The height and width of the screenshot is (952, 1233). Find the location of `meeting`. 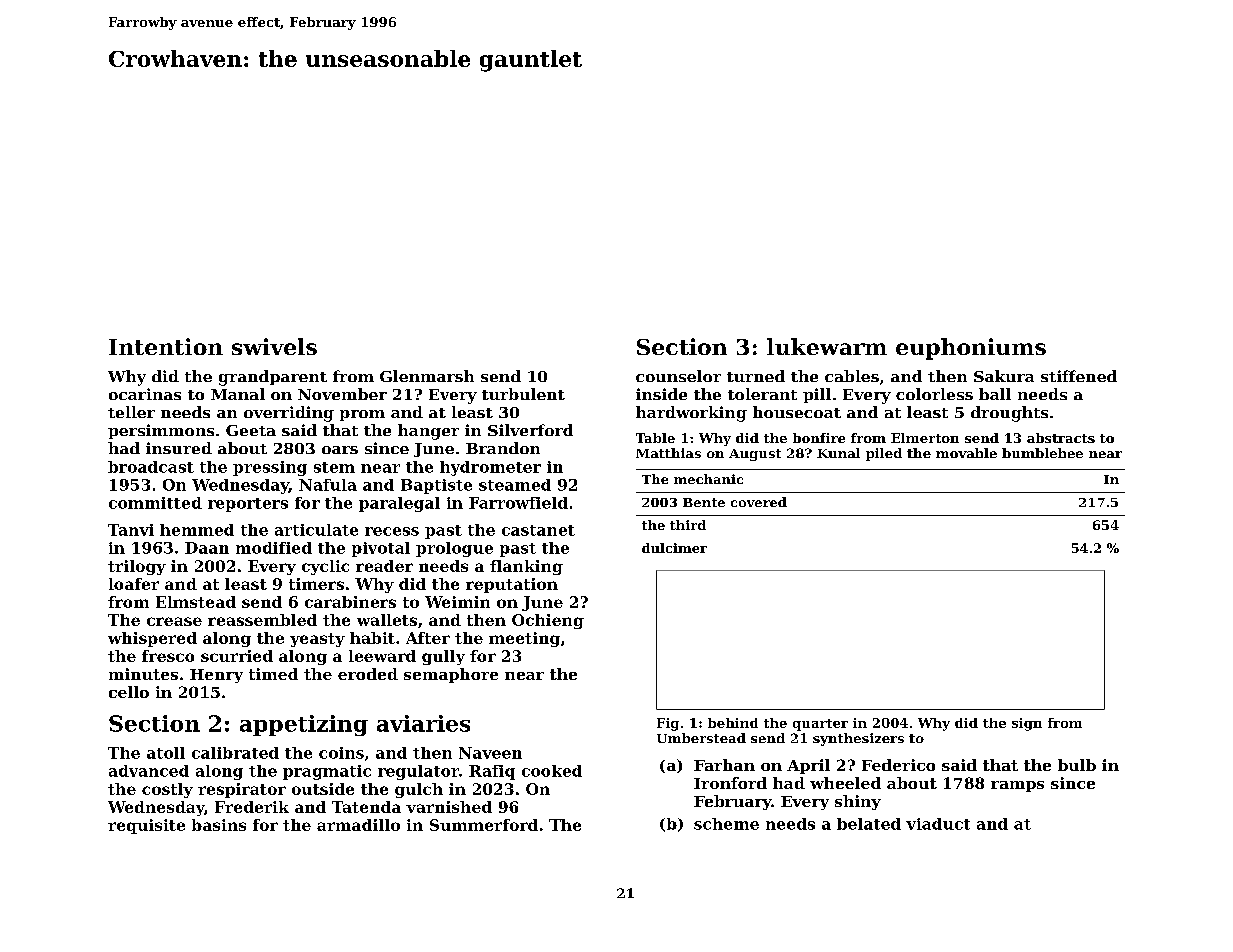

meeting is located at coordinates (524, 639).
